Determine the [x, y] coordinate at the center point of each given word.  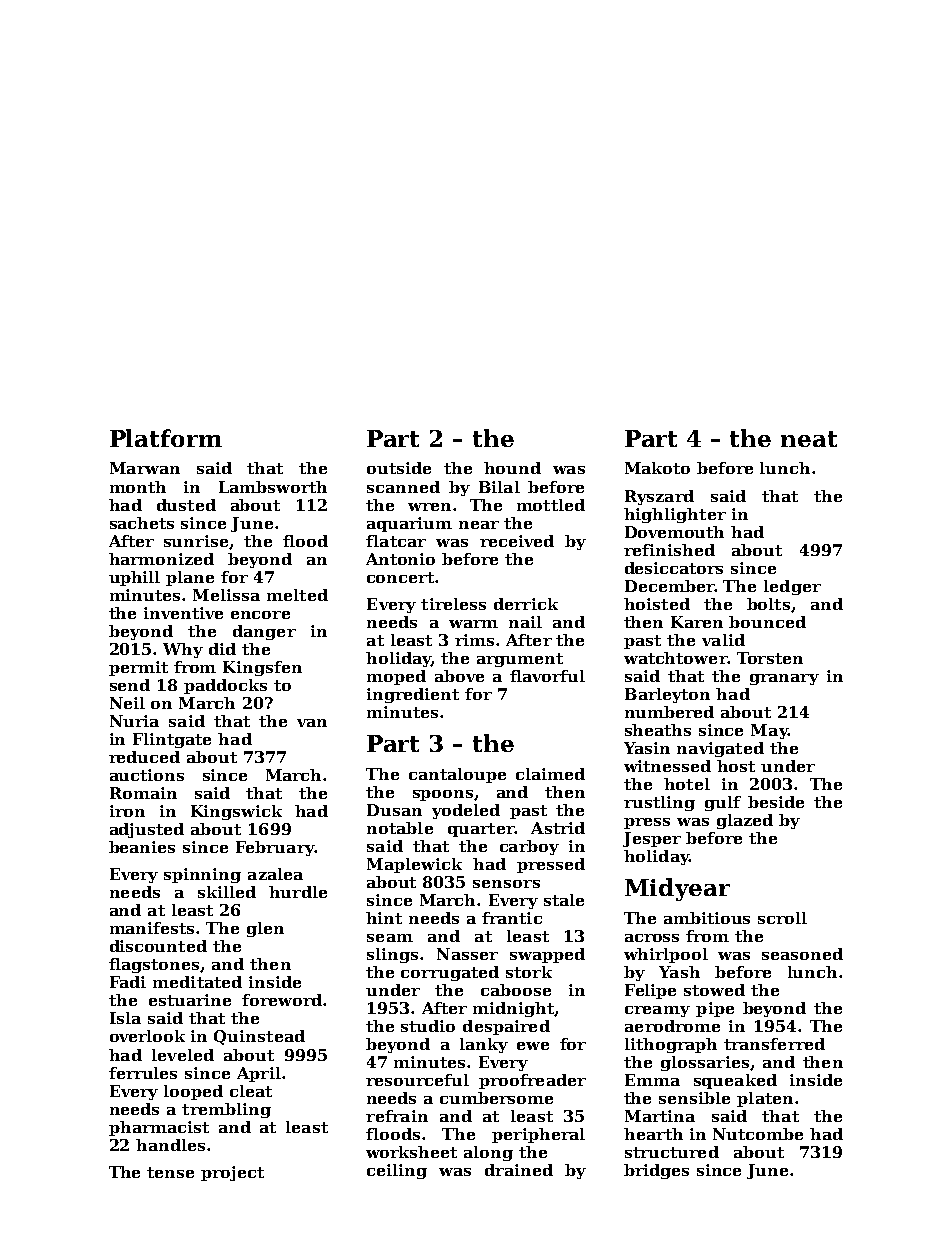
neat [809, 439]
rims [474, 640]
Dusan [394, 810]
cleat [251, 1091]
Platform [166, 438]
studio [428, 1026]
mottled [551, 505]
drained [519, 1170]
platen [765, 1099]
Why [183, 650]
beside [776, 802]
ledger [792, 587]
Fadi [128, 982]
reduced [144, 757]
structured [672, 1152]
